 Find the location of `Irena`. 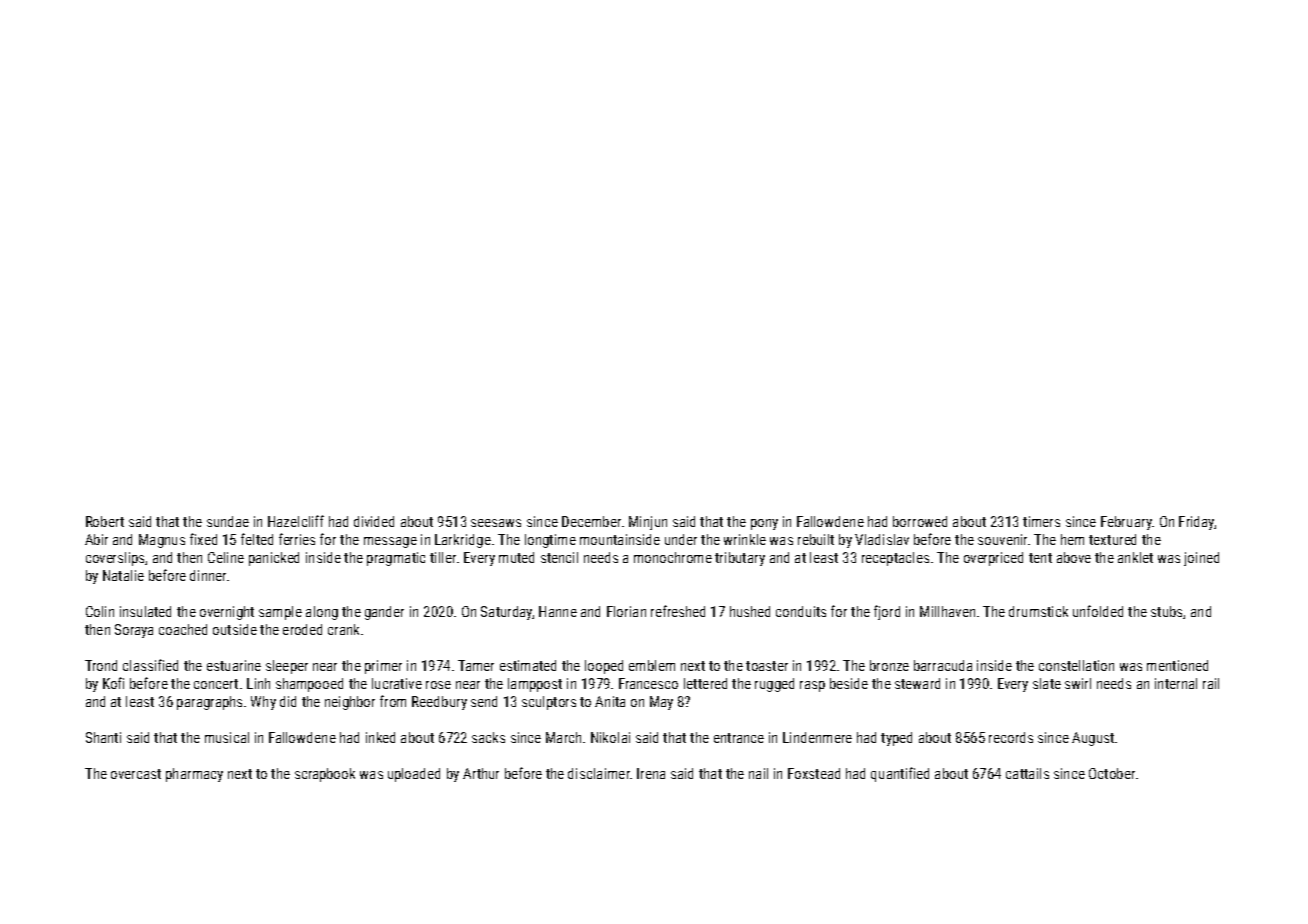

Irena is located at coordinates (651, 773).
